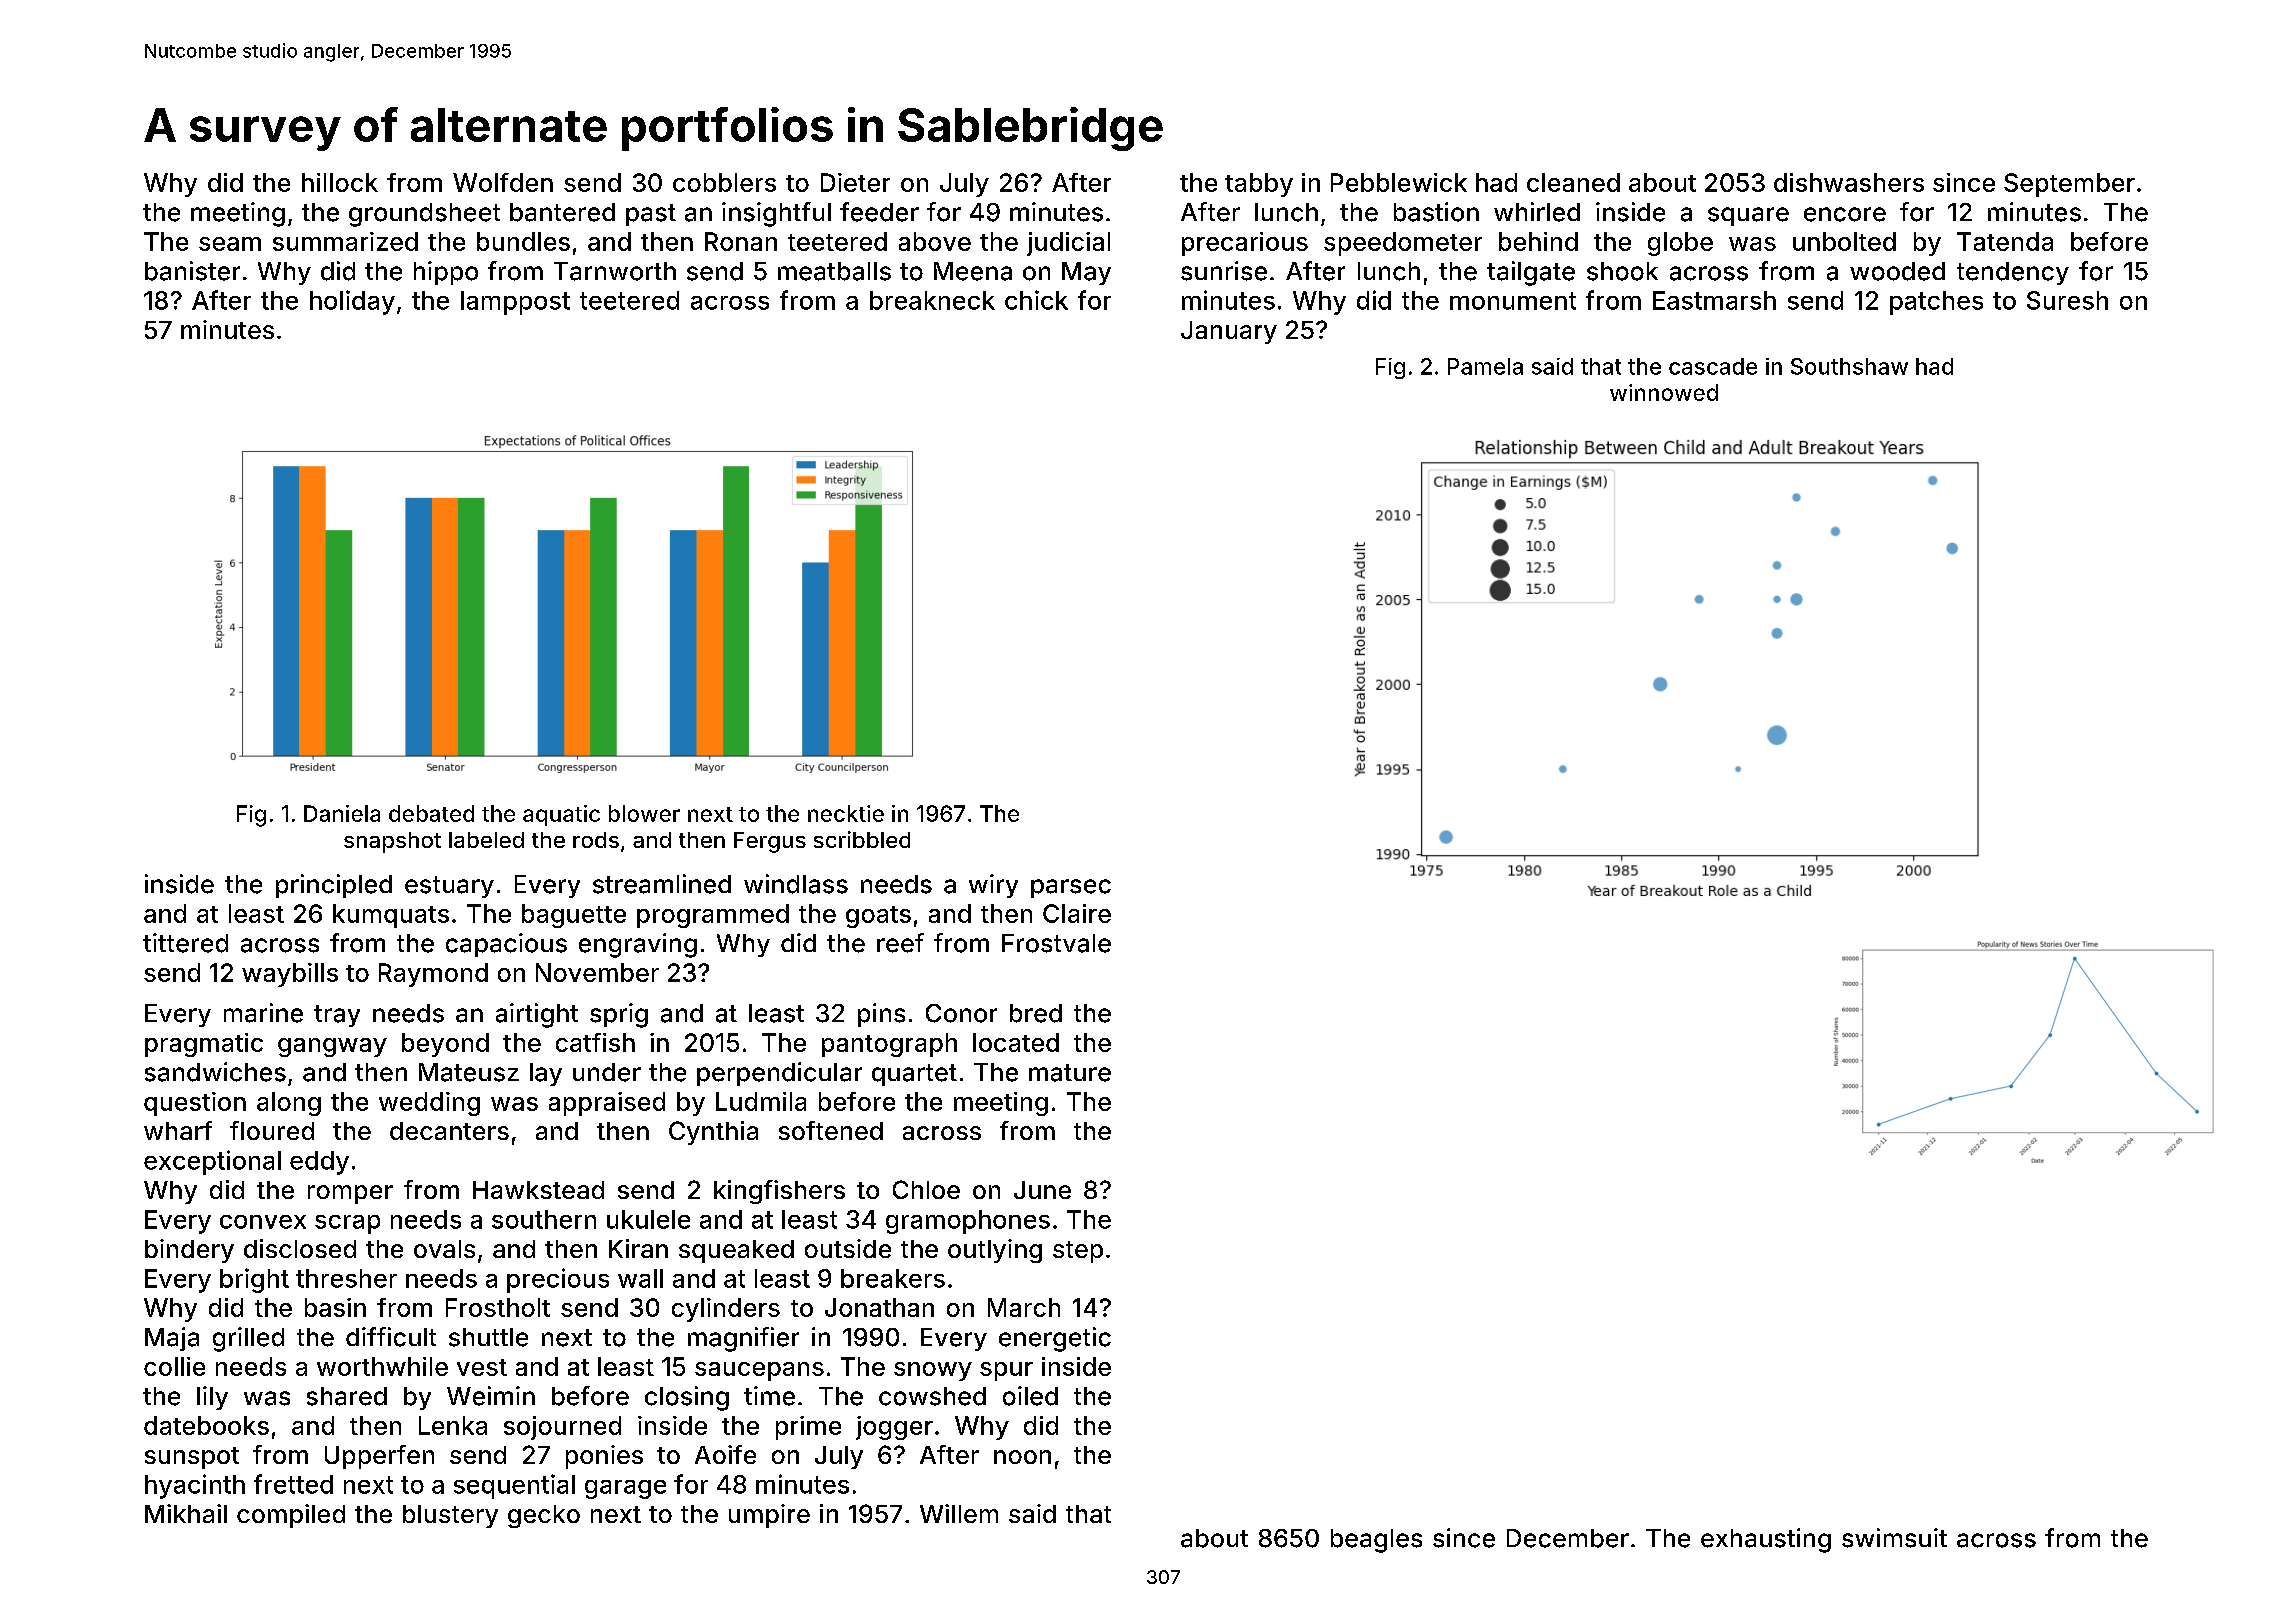 Image resolution: width=2292 pixels, height=1620 pixels. Describe the element at coordinates (1849, 182) in the screenshot. I see `dishwashers` at that location.
